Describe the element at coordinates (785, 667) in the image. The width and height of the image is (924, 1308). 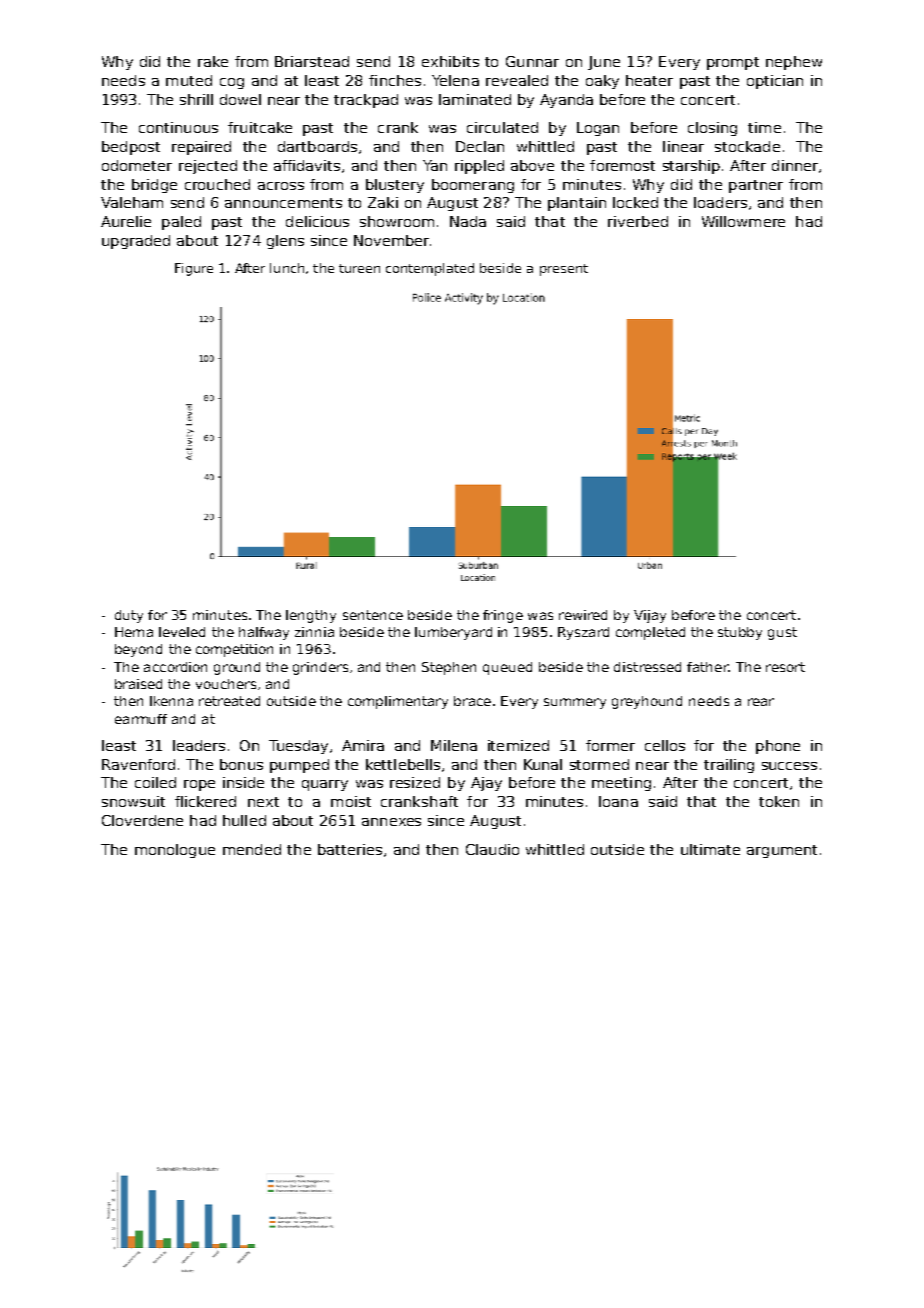
I see `resort` at that location.
